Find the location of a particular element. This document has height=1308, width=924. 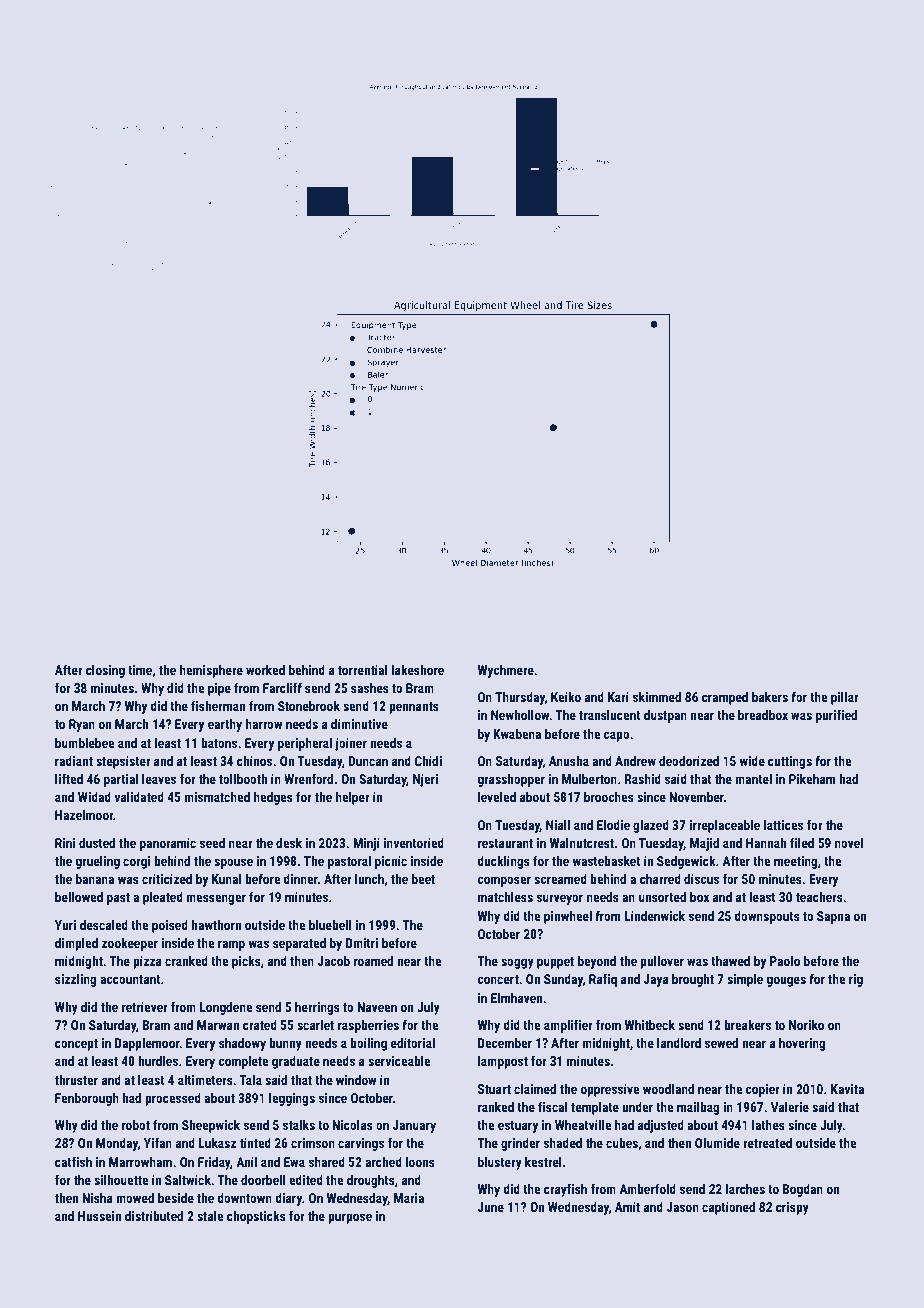

Naveen is located at coordinates (377, 1007).
